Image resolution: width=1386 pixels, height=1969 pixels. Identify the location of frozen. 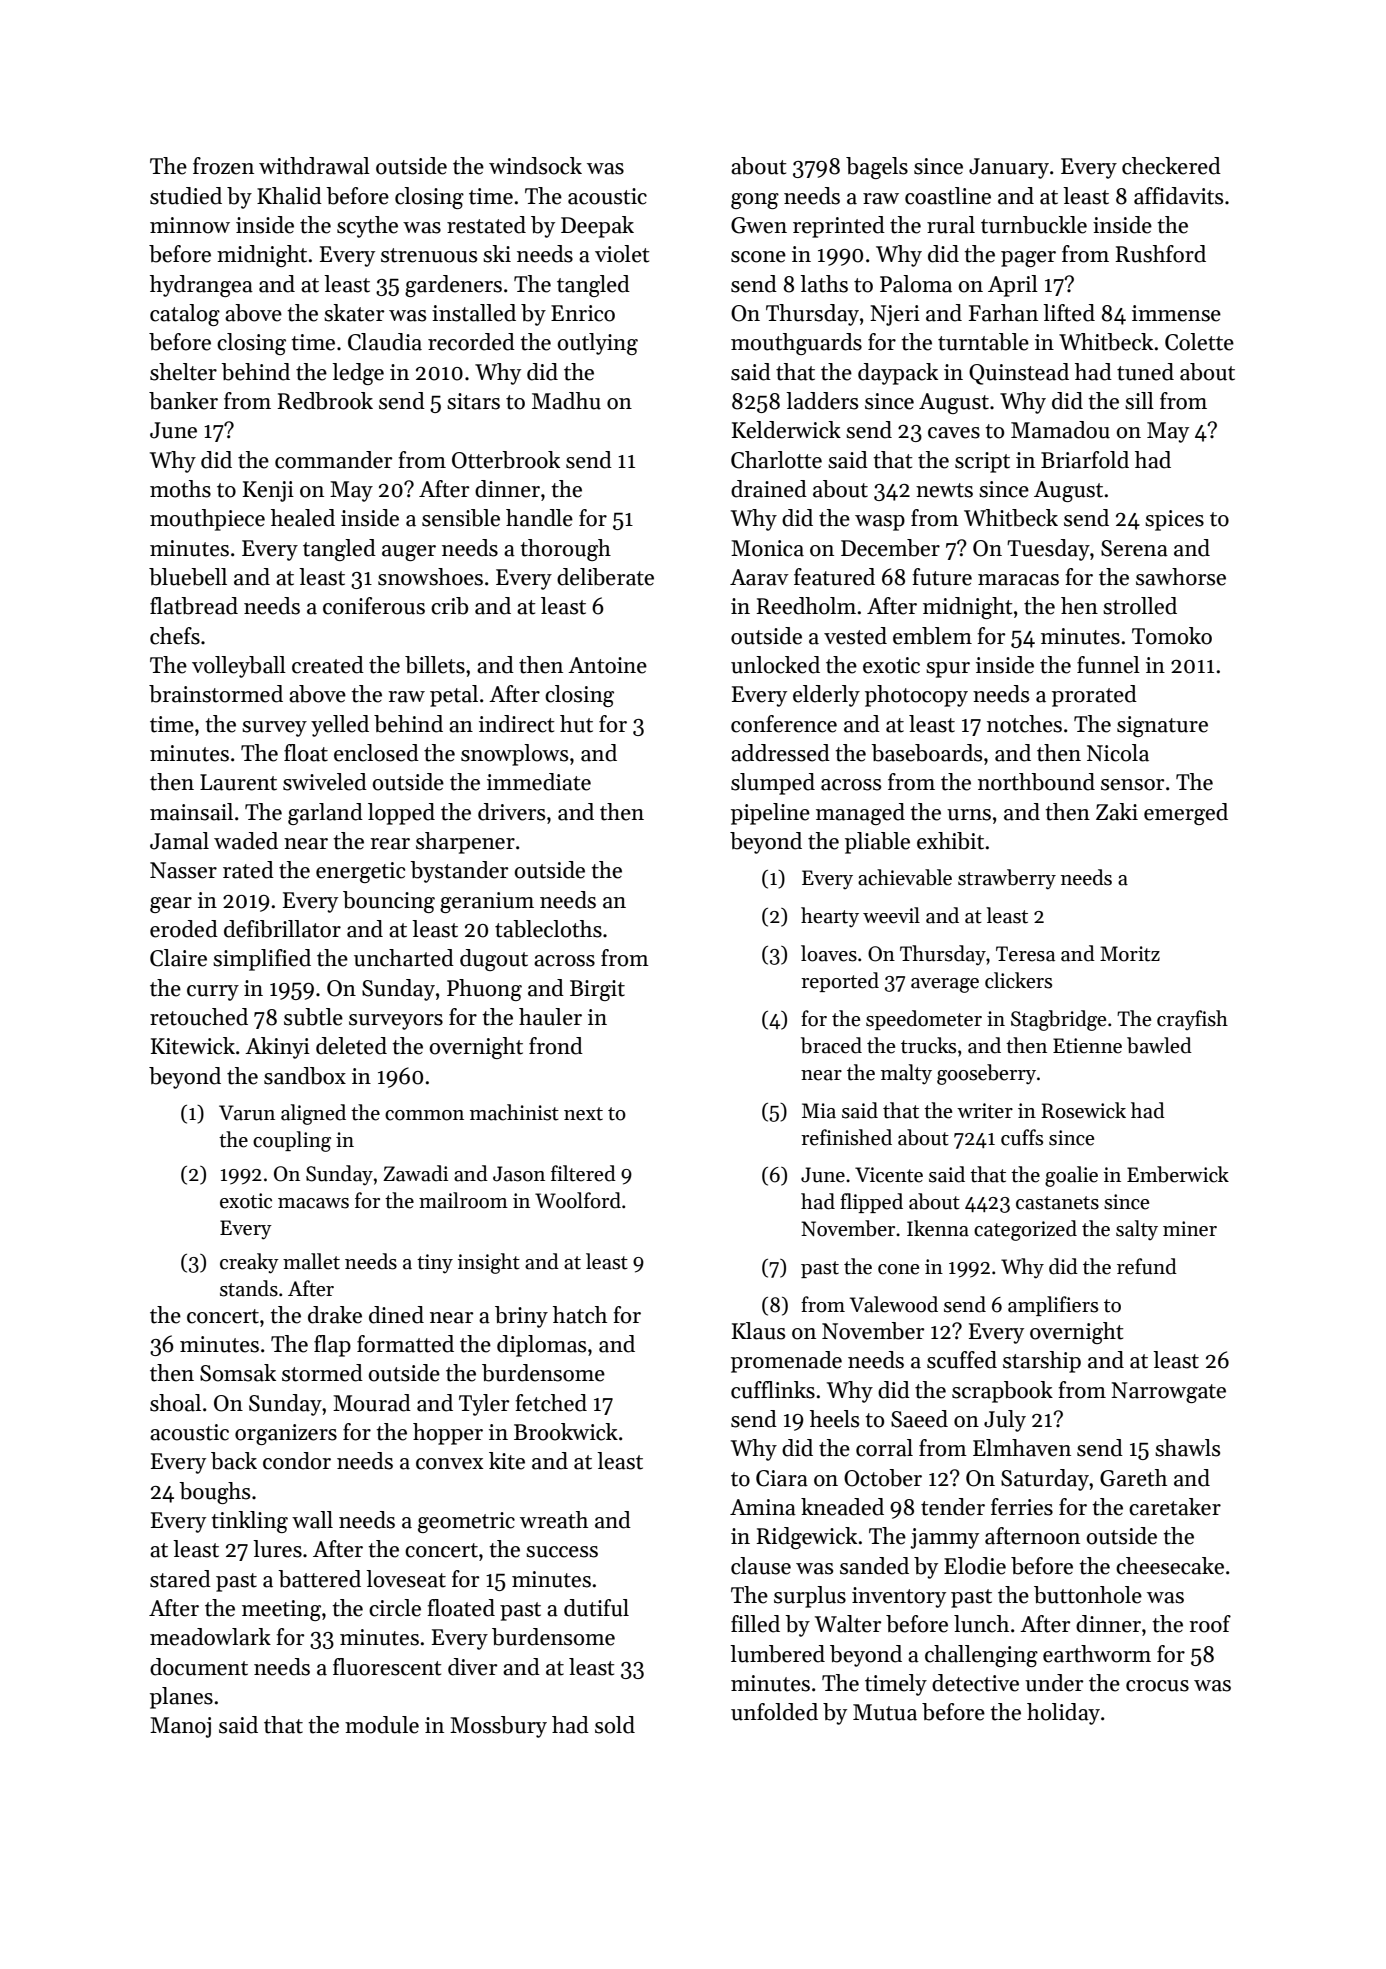
(223, 166).
